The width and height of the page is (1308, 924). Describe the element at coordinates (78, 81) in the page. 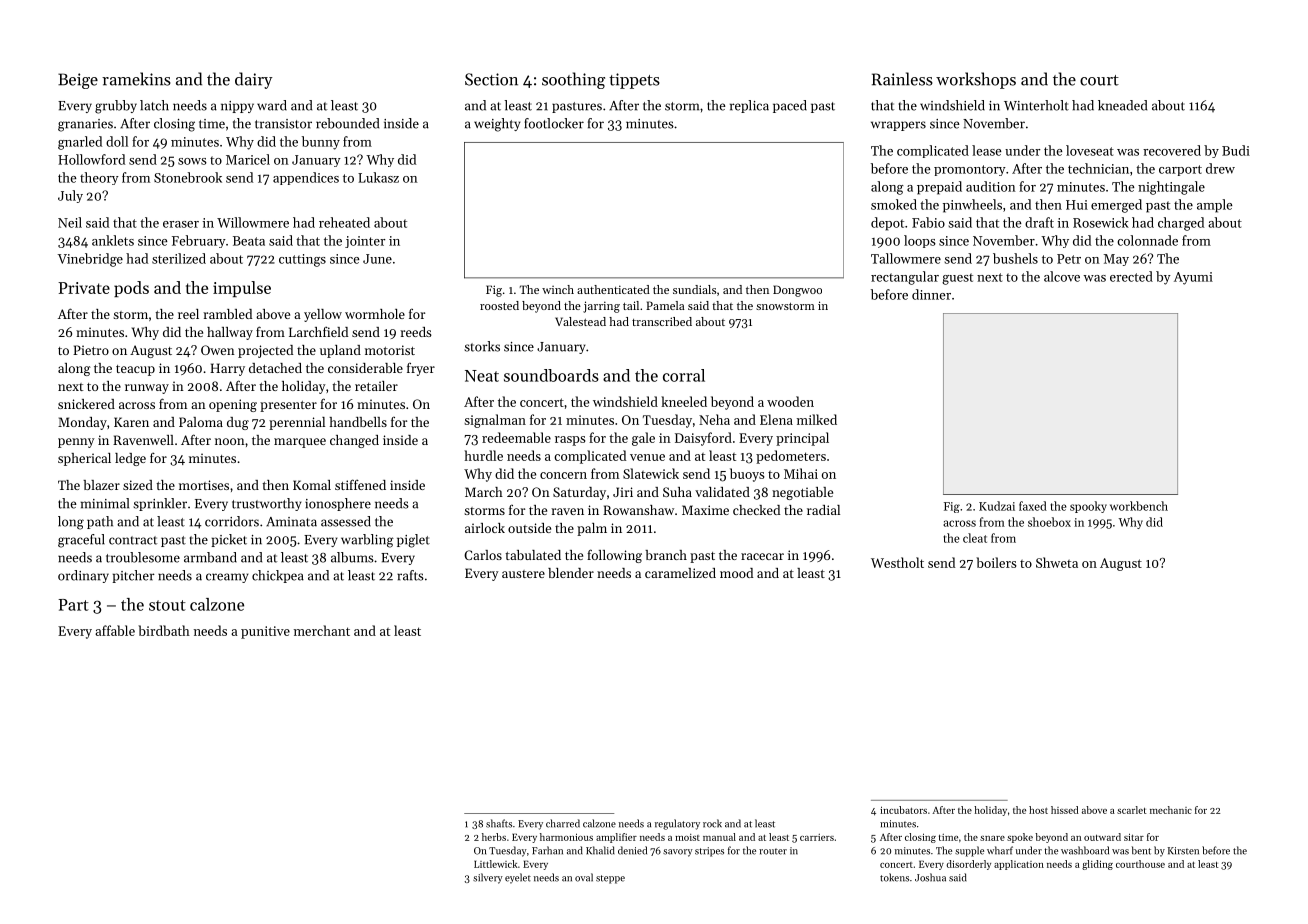

I see `Beige` at that location.
